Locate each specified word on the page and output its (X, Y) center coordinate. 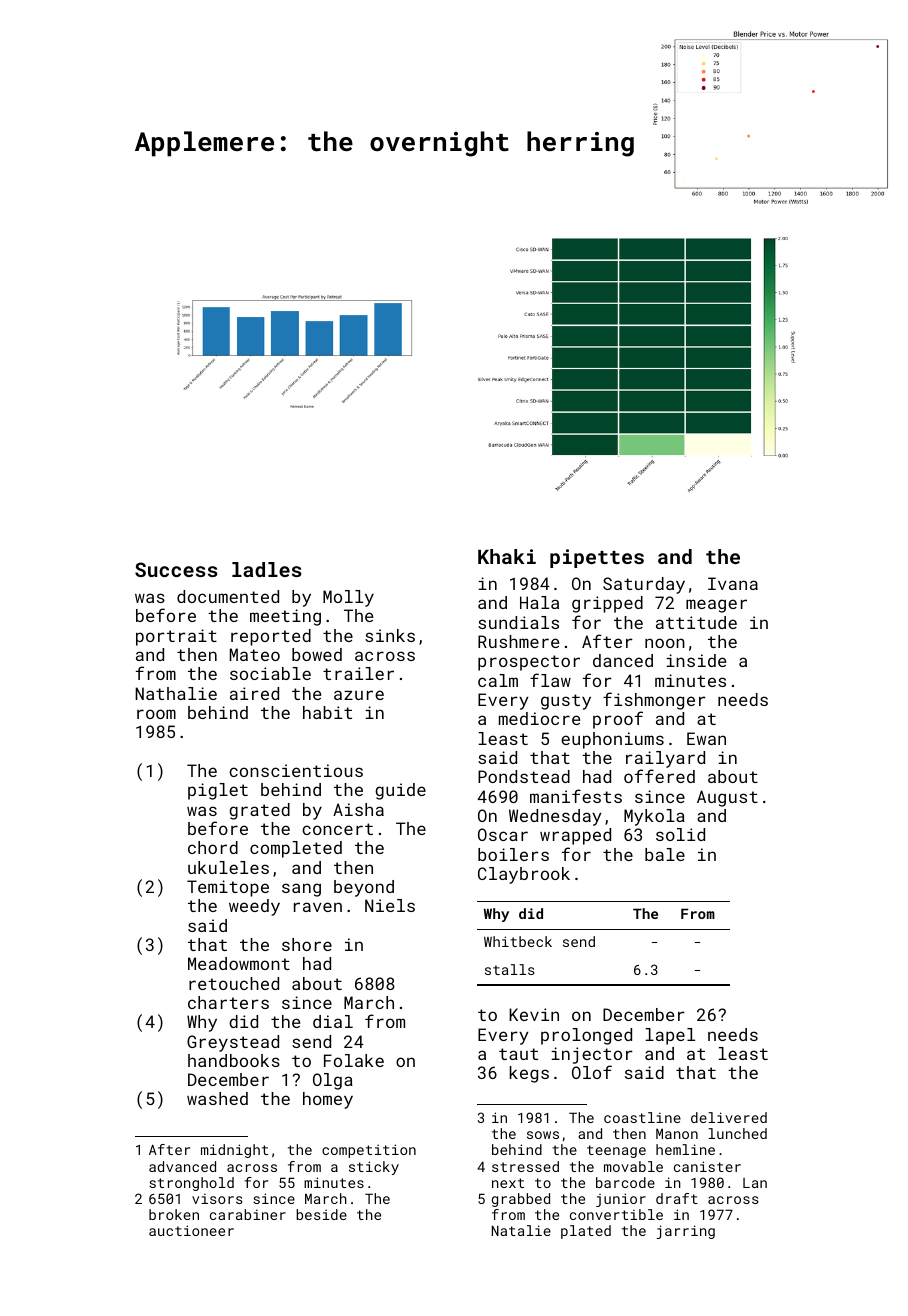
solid (680, 834)
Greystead (233, 1043)
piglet (218, 791)
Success (176, 569)
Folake (354, 1060)
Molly (348, 598)
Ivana (733, 583)
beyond (364, 888)
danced (623, 660)
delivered (729, 1117)
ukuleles (228, 867)
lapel (670, 1036)
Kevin (534, 1014)
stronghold (191, 1184)
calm (498, 680)
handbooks (234, 1060)
